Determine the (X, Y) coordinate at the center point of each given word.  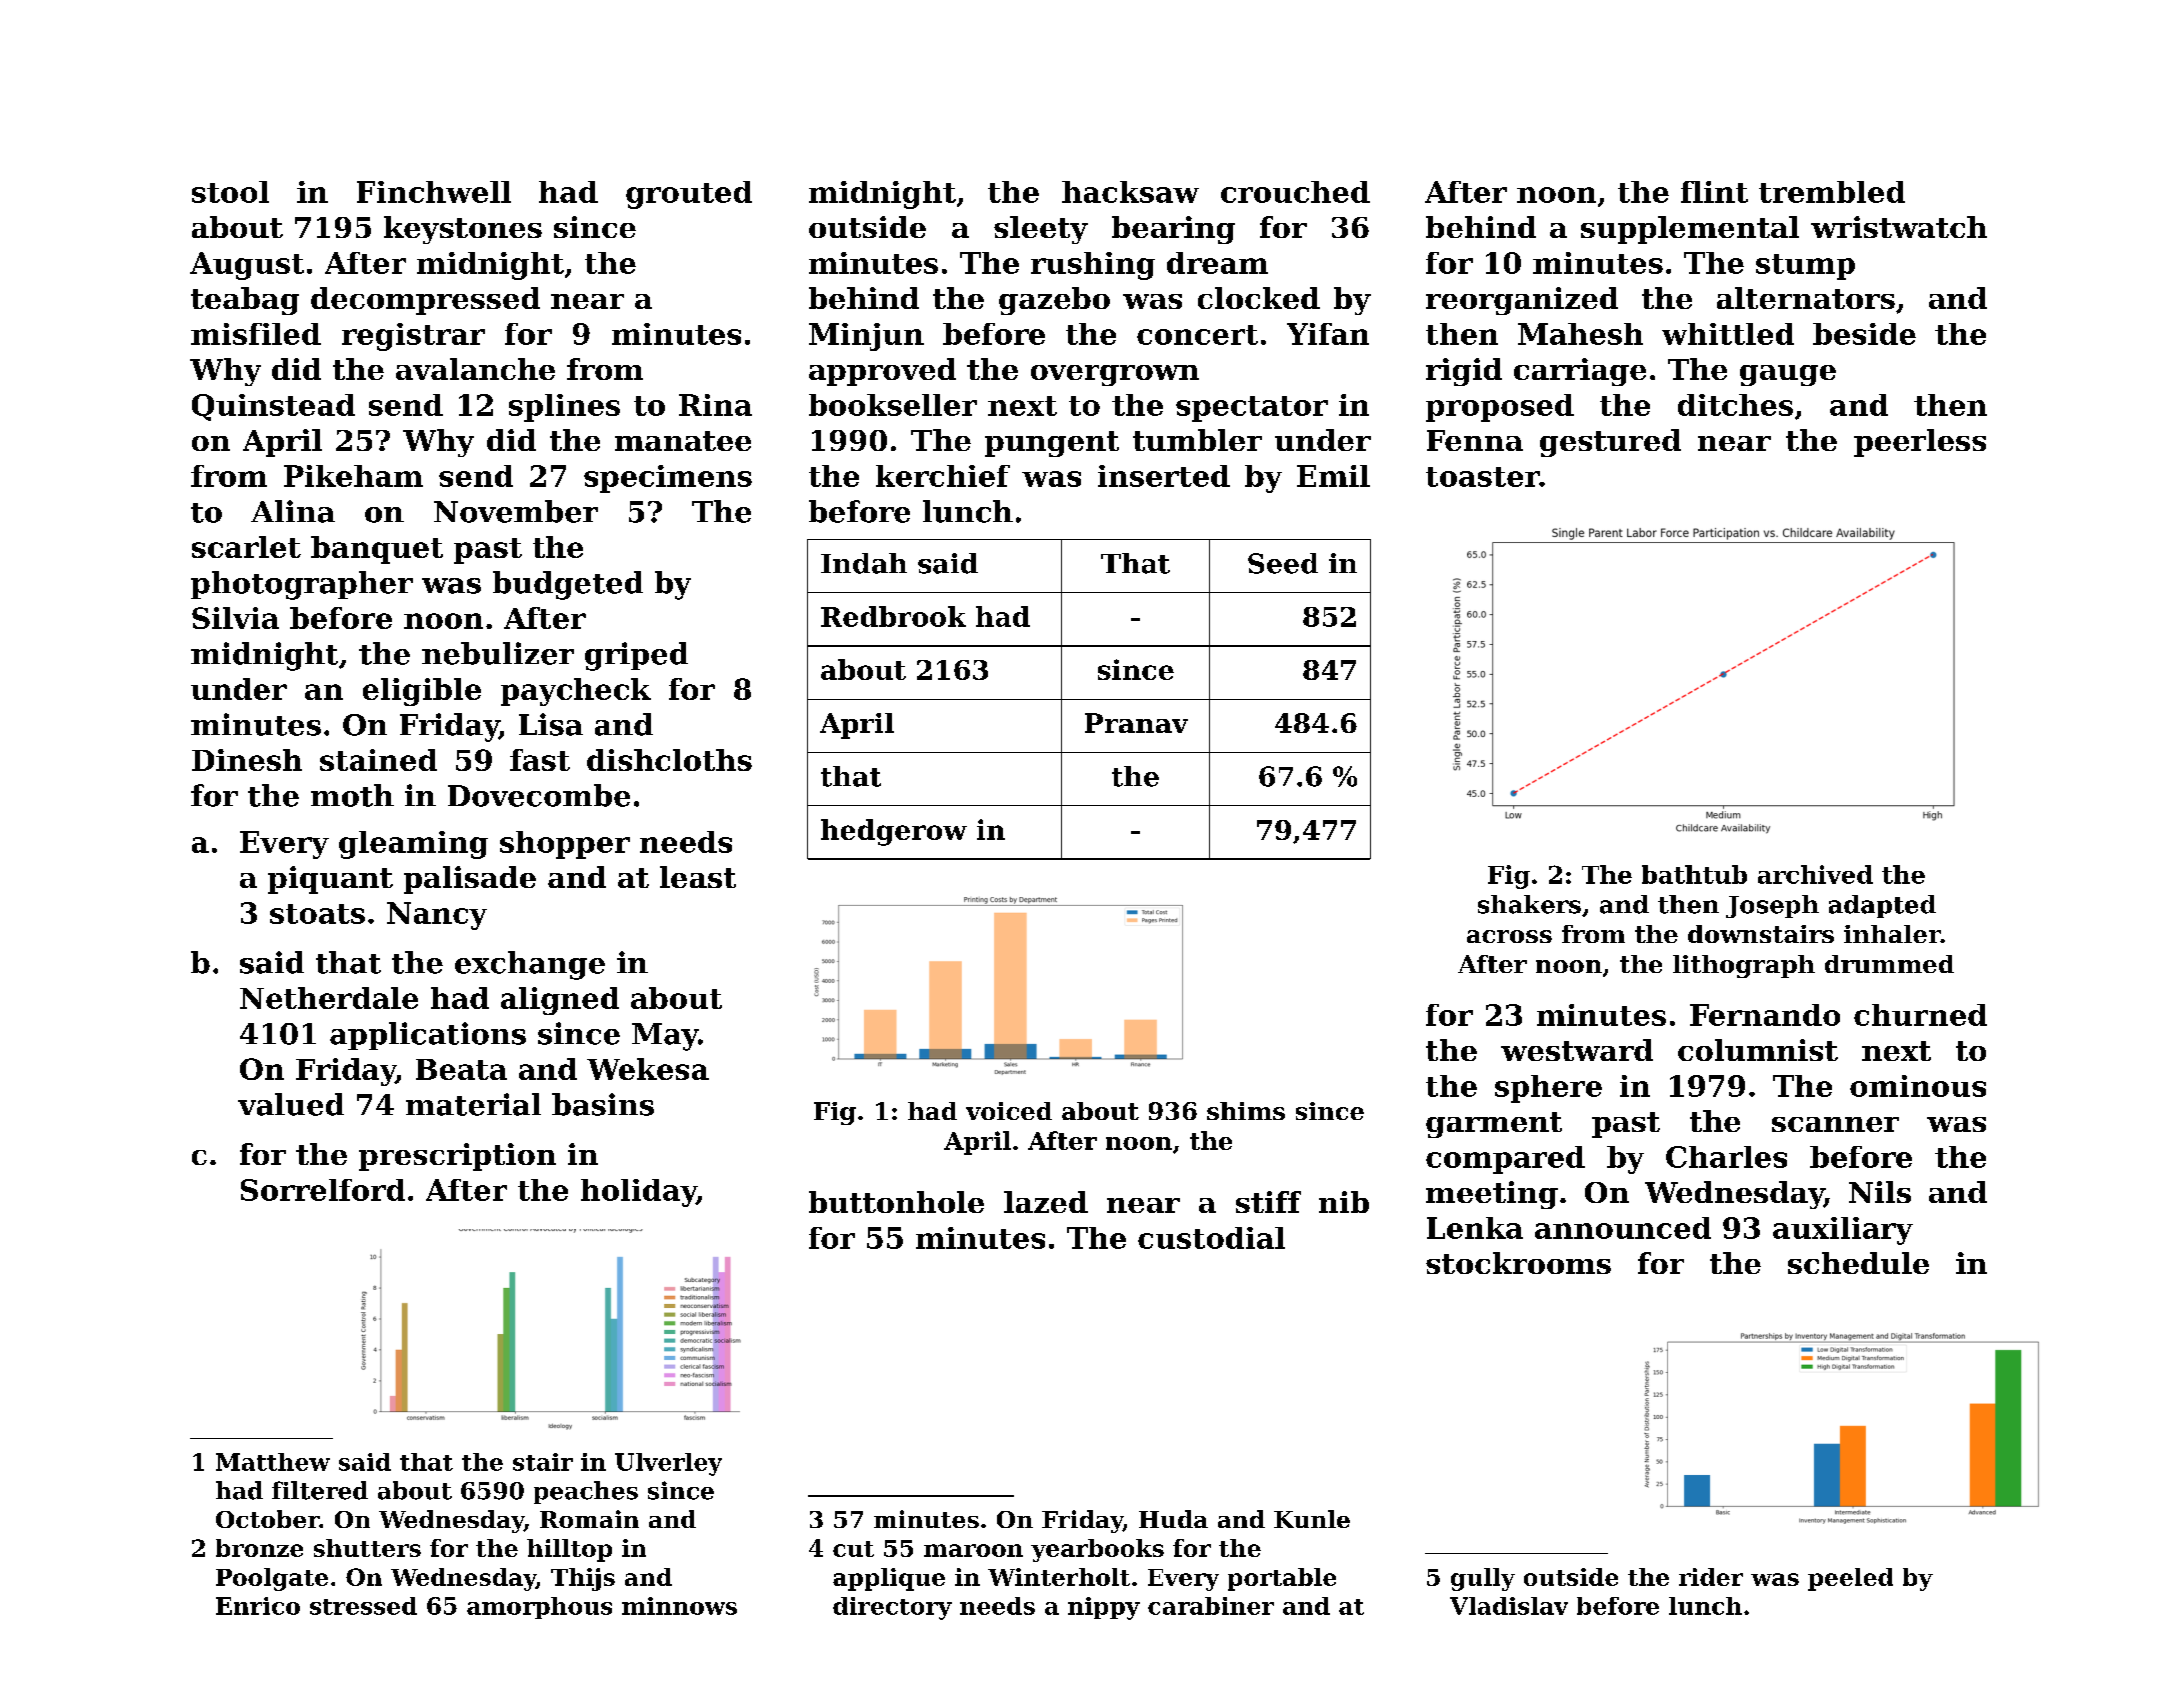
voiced (1009, 1111)
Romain (589, 1519)
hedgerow (894, 832)
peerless (1920, 443)
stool (230, 192)
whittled (1728, 334)
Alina (293, 511)
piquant (330, 880)
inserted (1164, 476)
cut (853, 1549)
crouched (1295, 192)
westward (1577, 1050)
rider (1711, 1577)
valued (291, 1104)
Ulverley (668, 1464)
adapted (1882, 906)
